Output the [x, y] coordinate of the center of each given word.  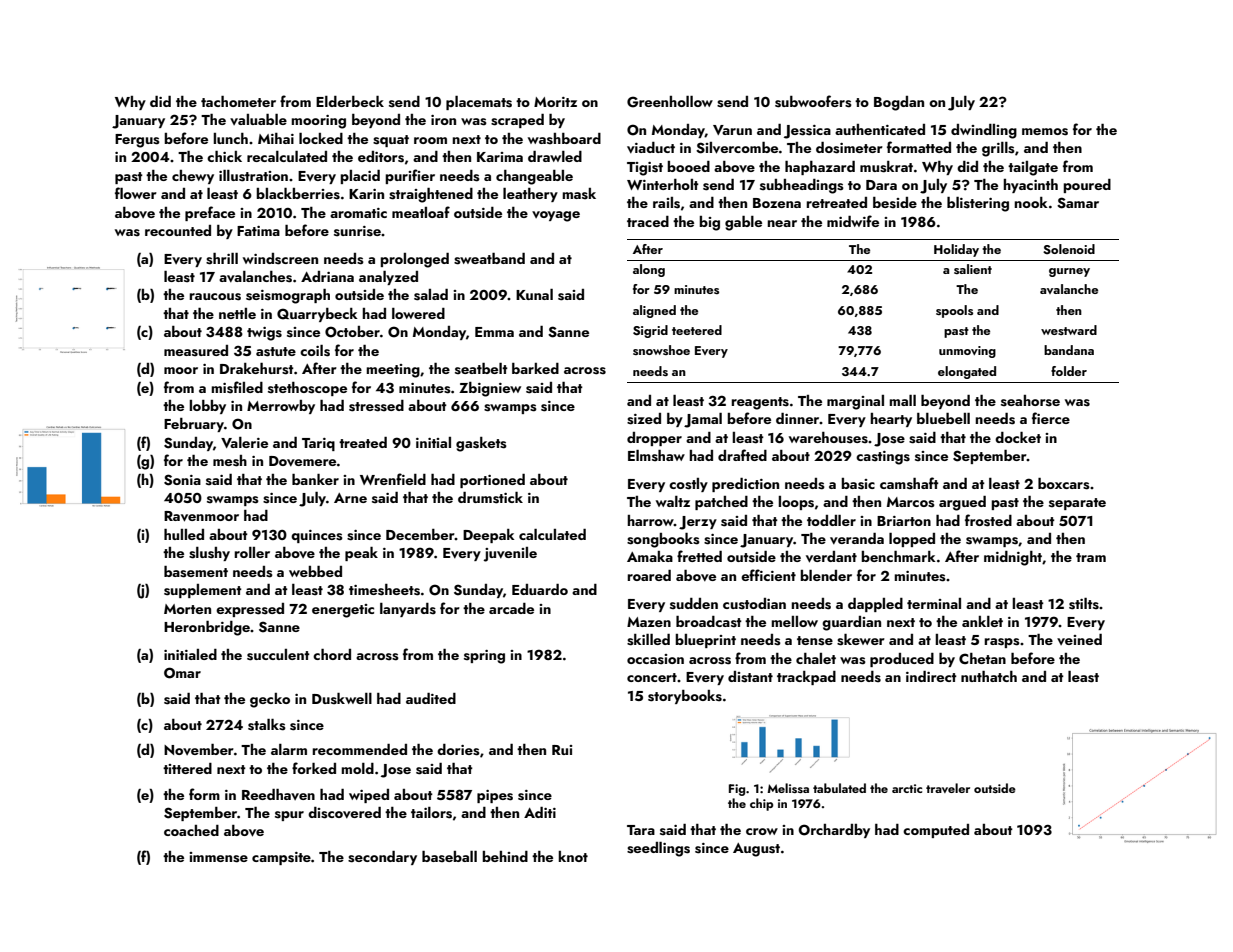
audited [431, 698]
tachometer [238, 101]
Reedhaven [278, 794]
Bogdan [899, 103]
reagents [760, 403]
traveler [948, 788]
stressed [376, 406]
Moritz [555, 102]
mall [902, 400]
